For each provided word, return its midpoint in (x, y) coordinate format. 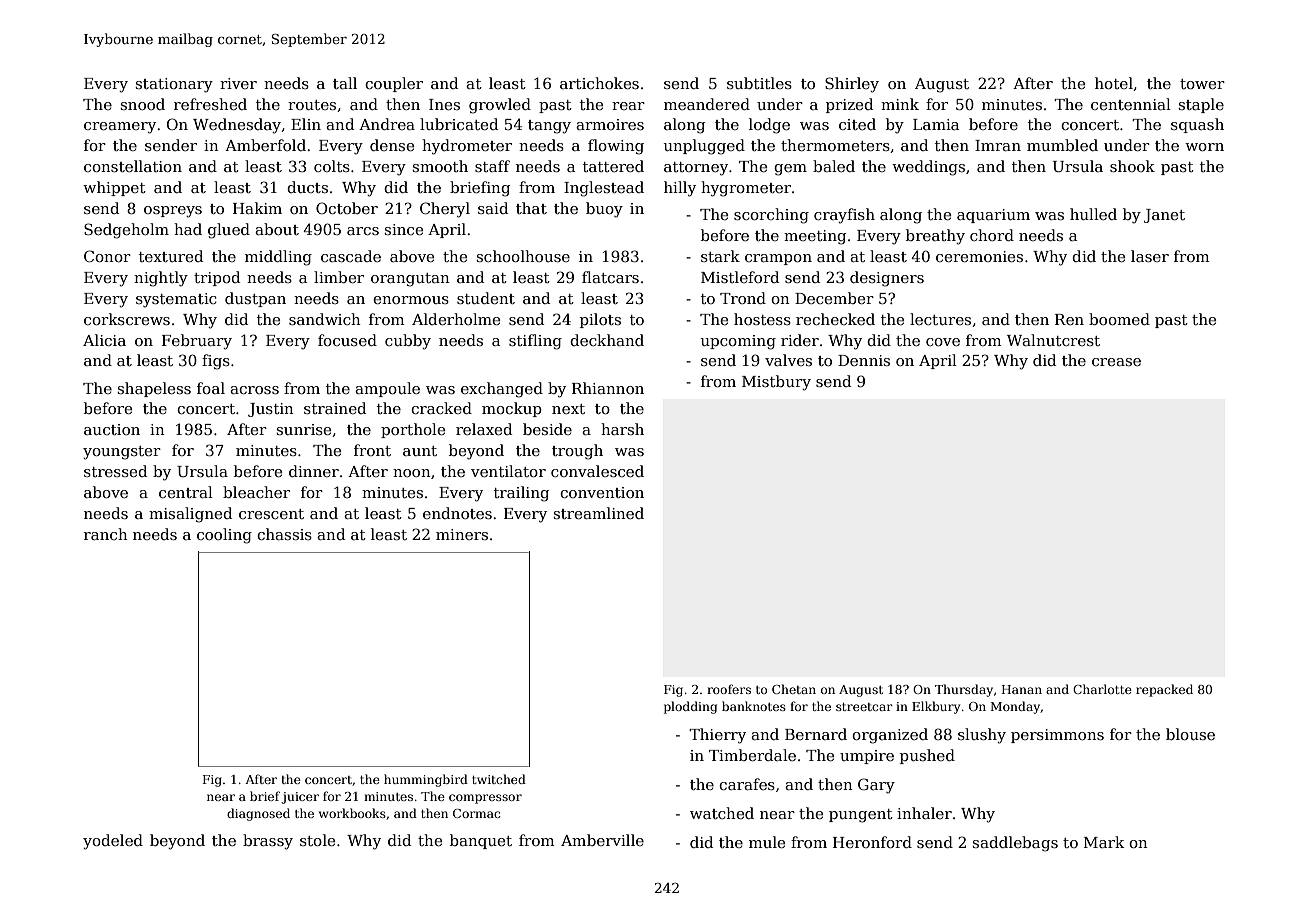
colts (332, 166)
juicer (300, 798)
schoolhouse (523, 256)
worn (1204, 147)
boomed (1119, 319)
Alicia (104, 340)
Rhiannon (608, 388)
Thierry (717, 736)
